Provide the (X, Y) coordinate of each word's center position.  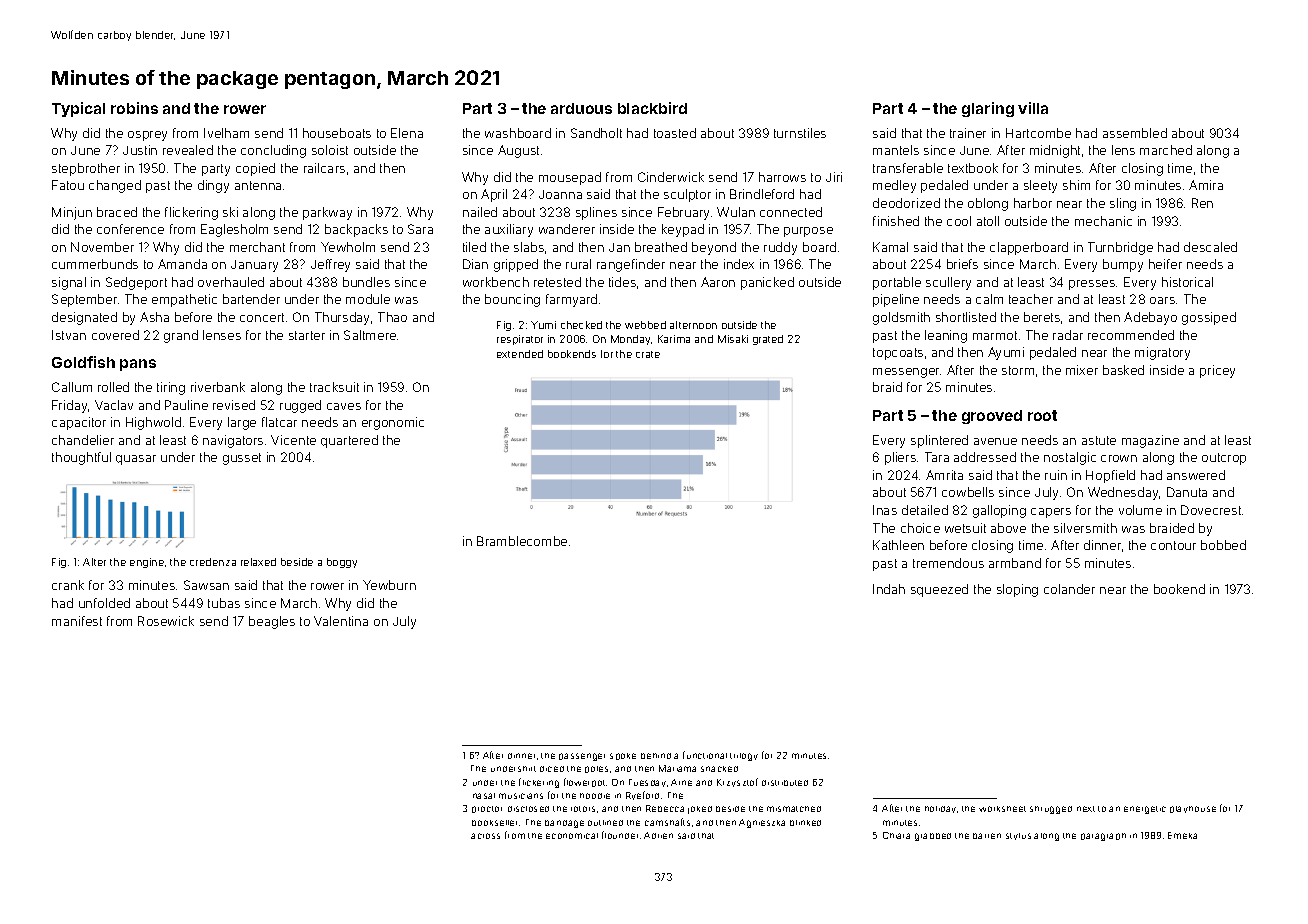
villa (1033, 108)
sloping (1017, 590)
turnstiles (800, 133)
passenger (582, 757)
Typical (78, 109)
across (485, 836)
